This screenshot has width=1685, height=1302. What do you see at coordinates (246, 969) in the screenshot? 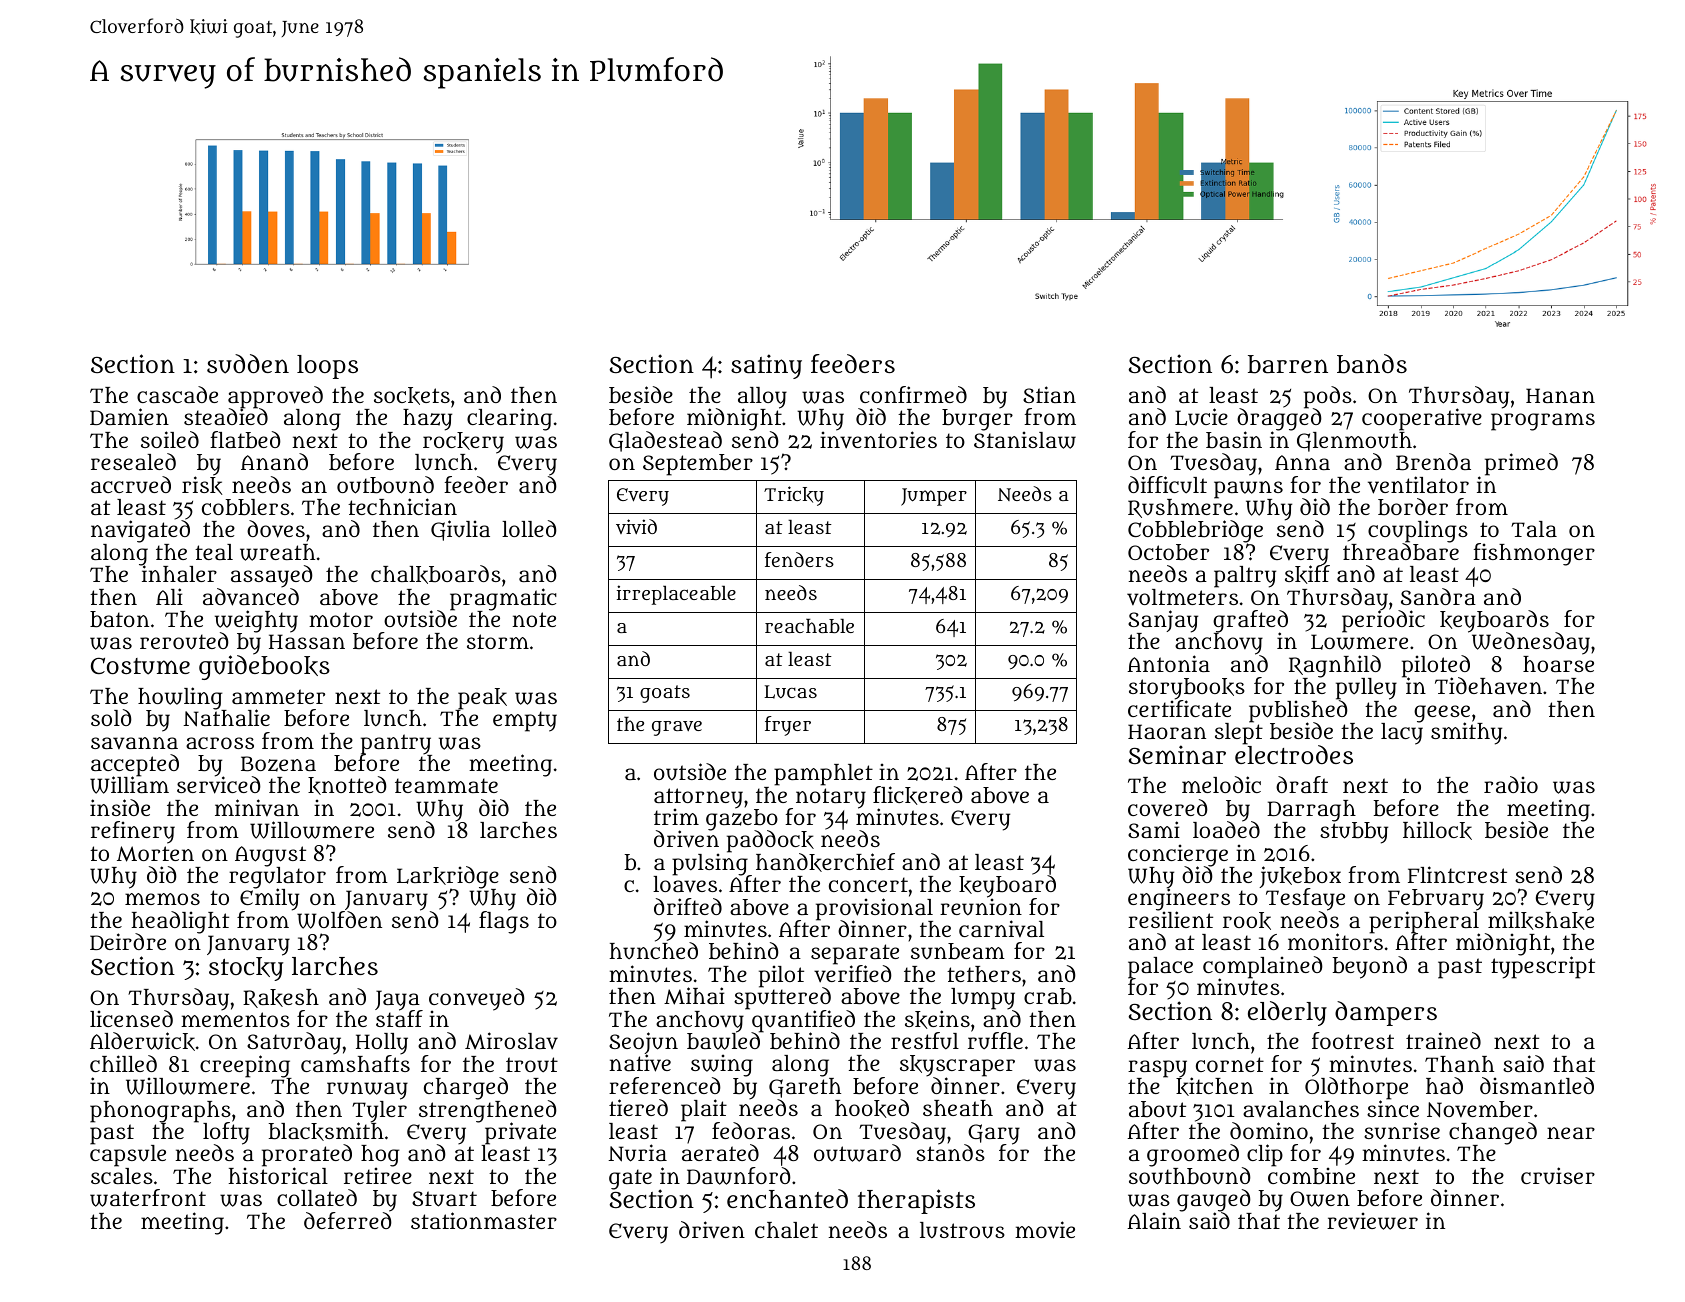
I see `stocky` at bounding box center [246, 969].
